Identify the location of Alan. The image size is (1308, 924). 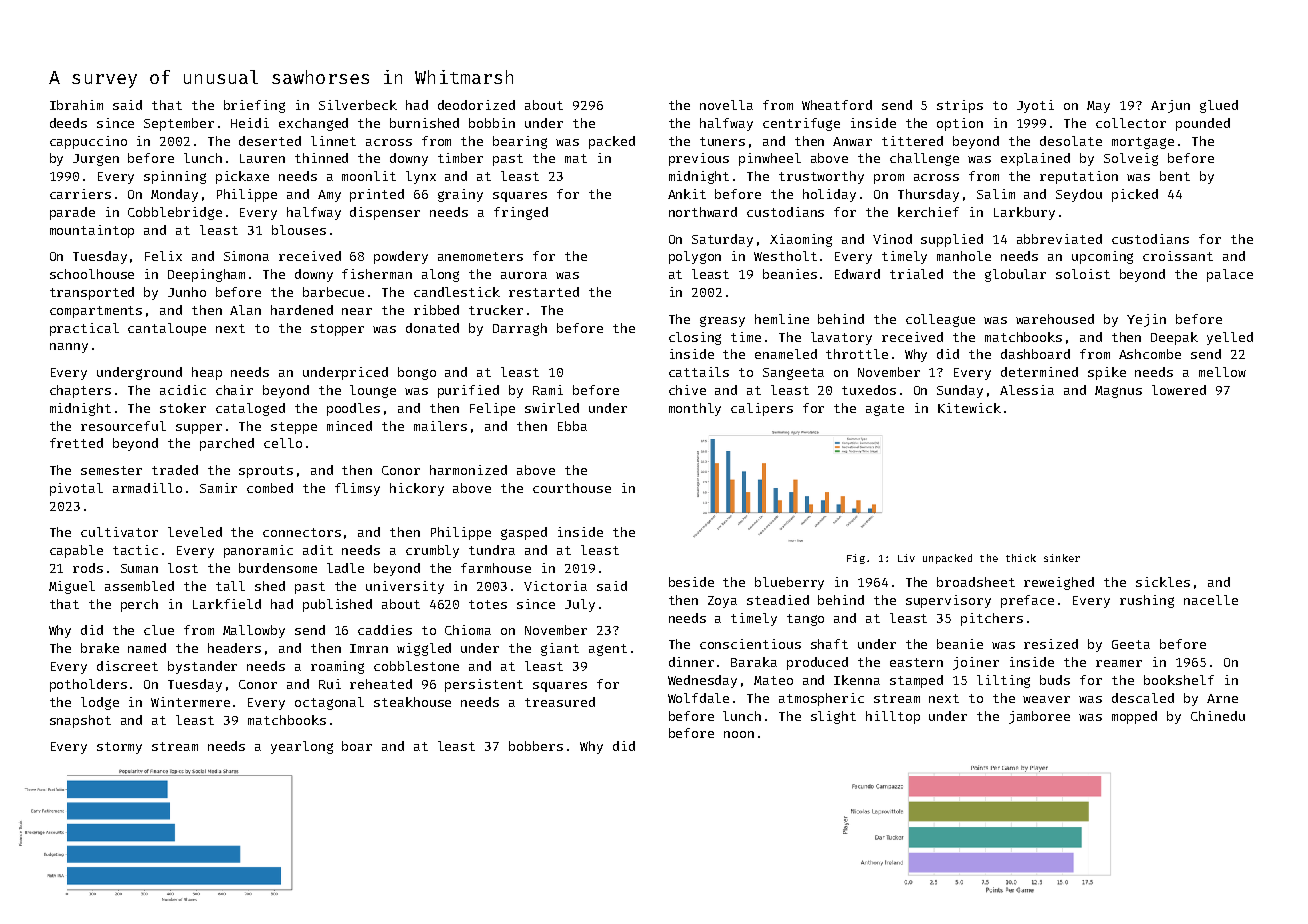
(245, 310).
